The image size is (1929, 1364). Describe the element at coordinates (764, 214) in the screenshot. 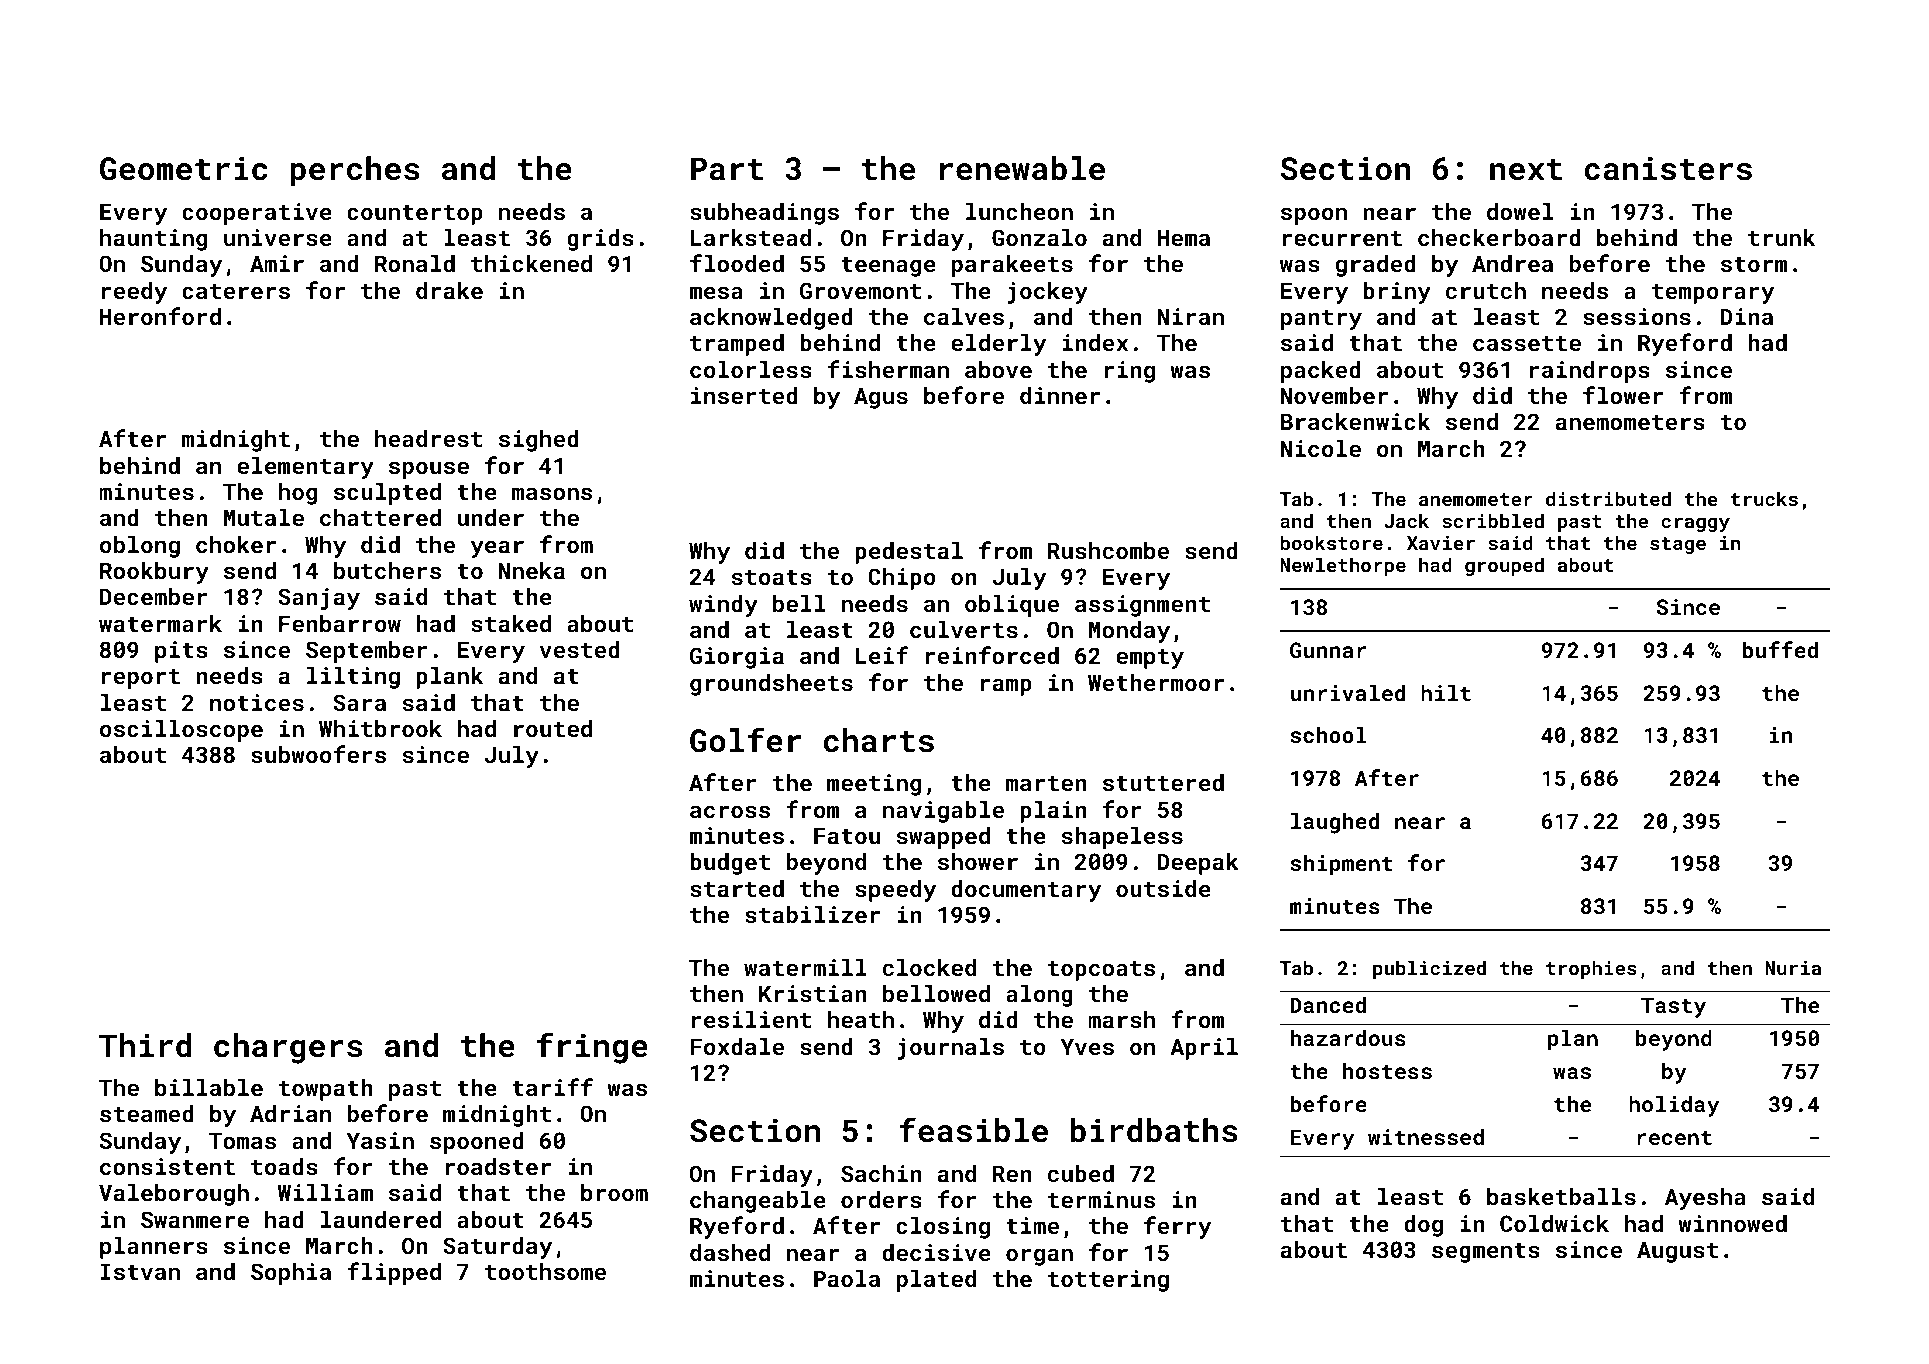

I see `subheadings` at that location.
